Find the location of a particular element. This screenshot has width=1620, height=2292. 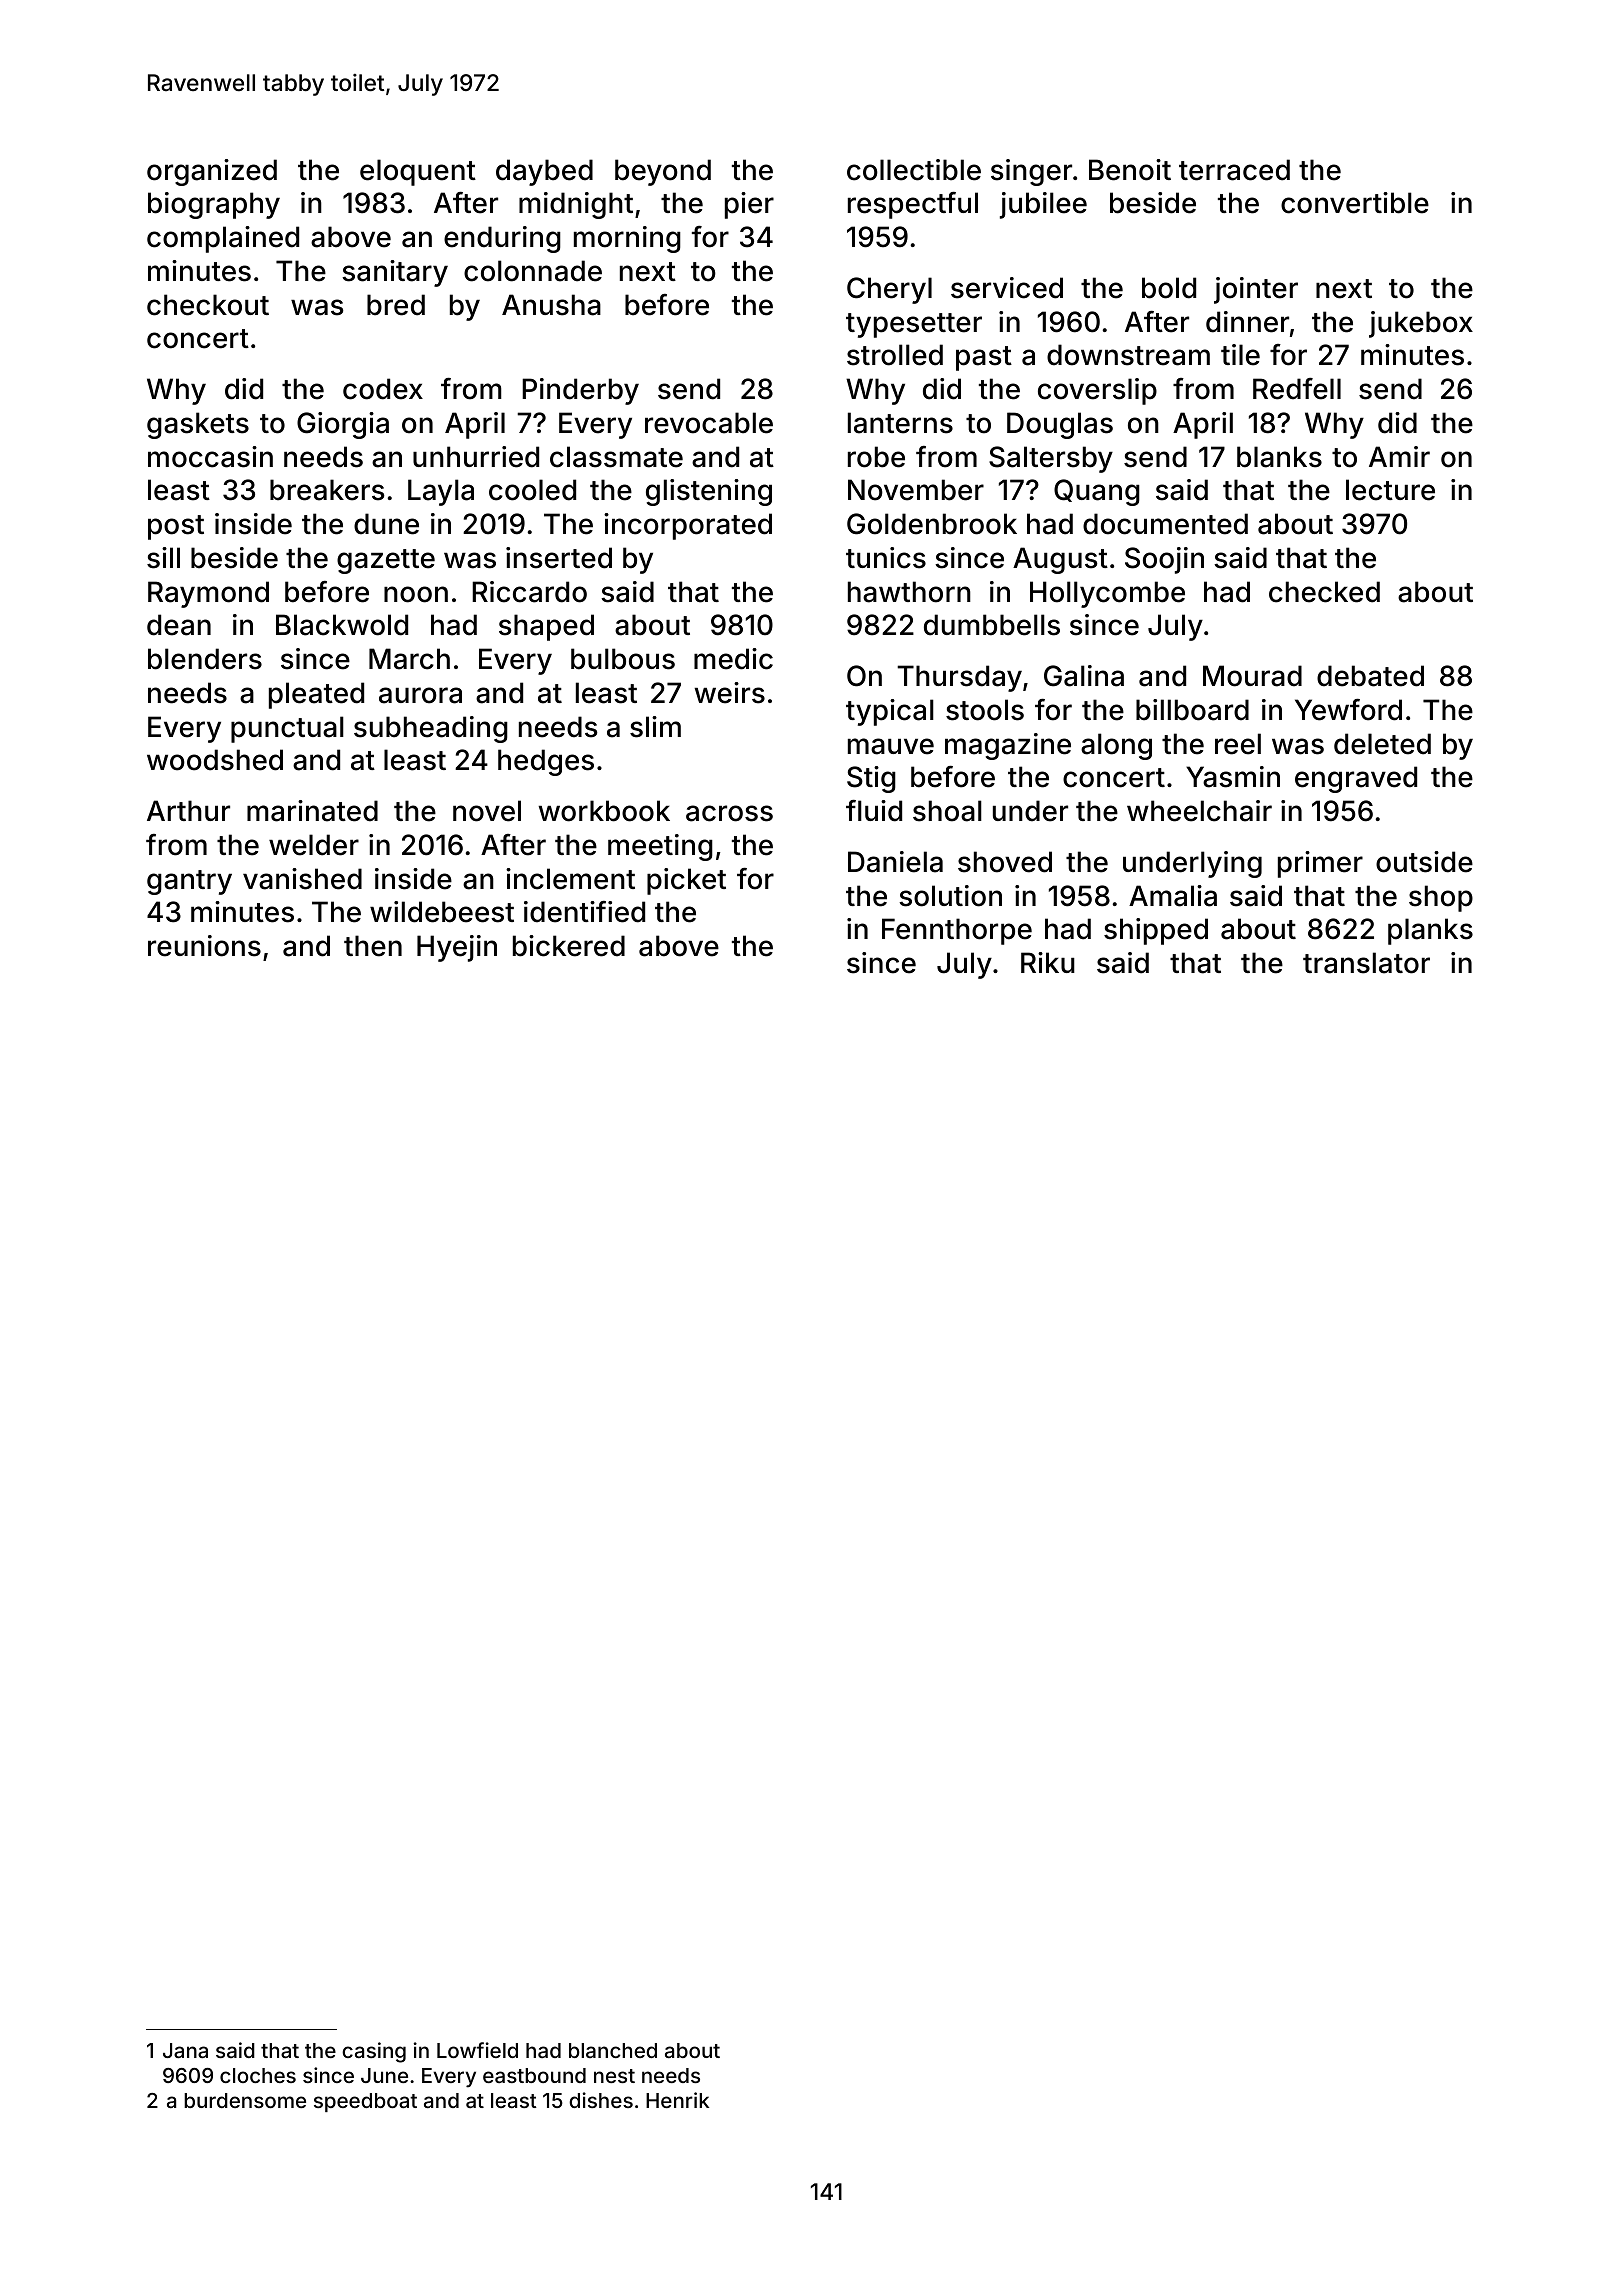

lecture is located at coordinates (1390, 490).
